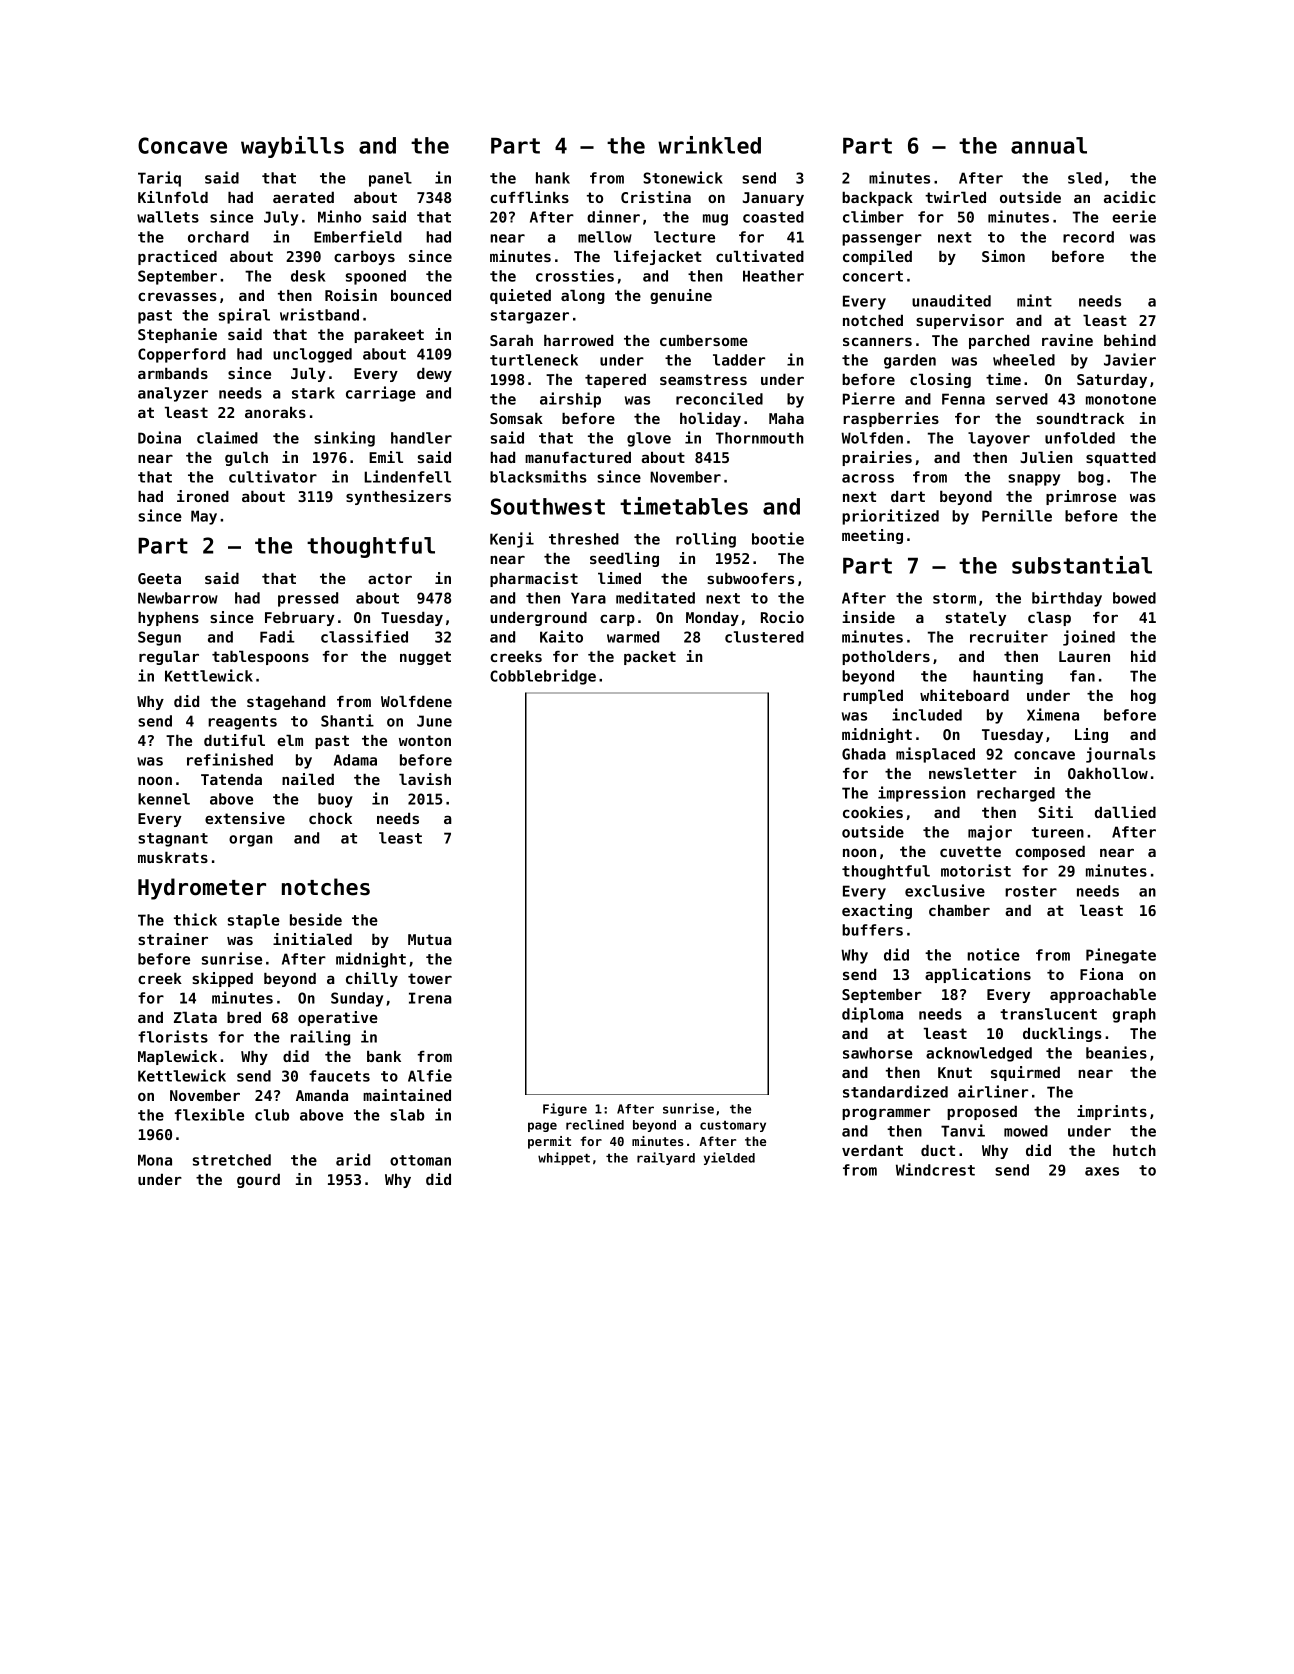 The height and width of the image is (1674, 1294). What do you see at coordinates (407, 1095) in the image?
I see `maintained` at bounding box center [407, 1095].
